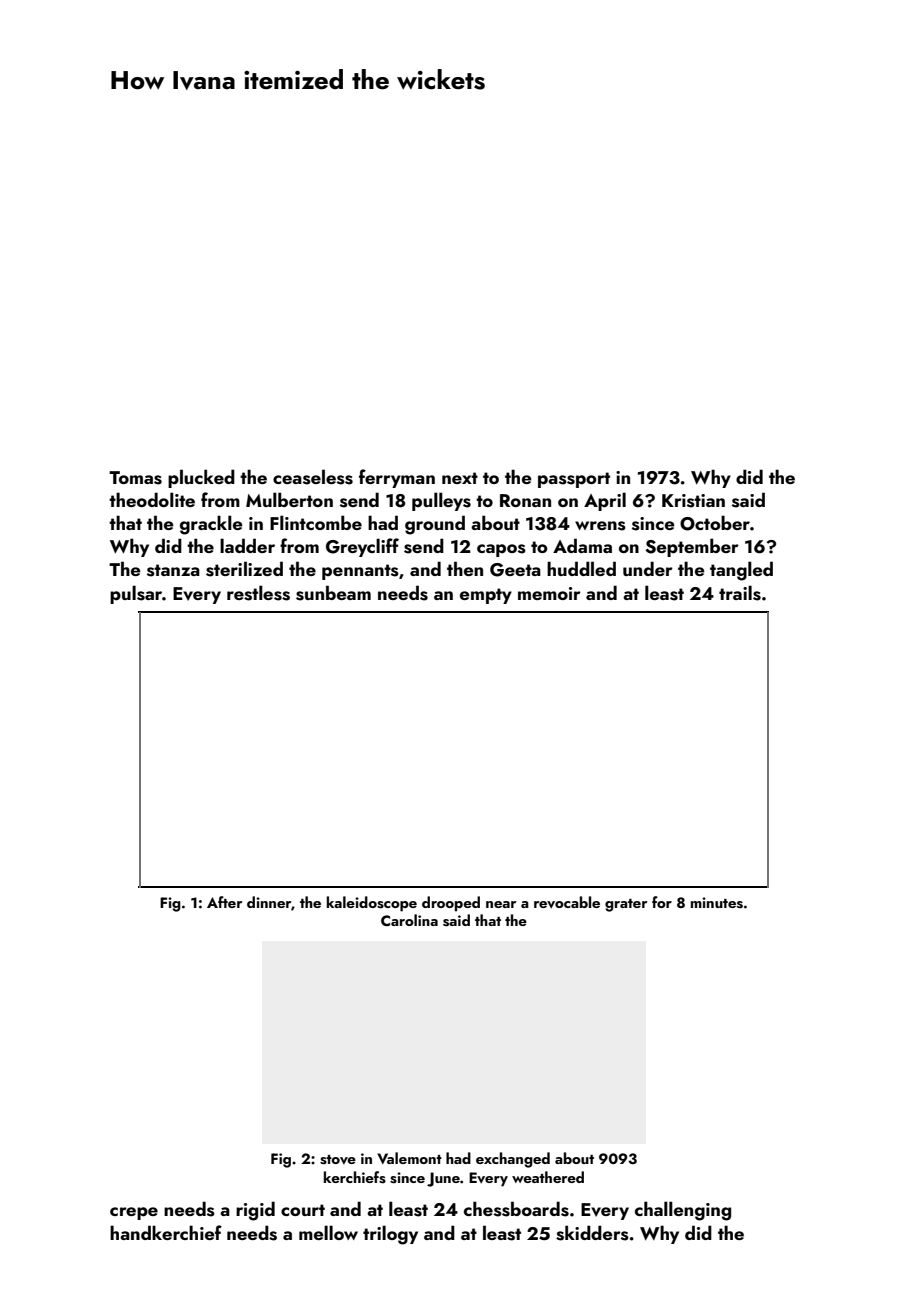  What do you see at coordinates (224, 902) in the page?
I see `After` at bounding box center [224, 902].
